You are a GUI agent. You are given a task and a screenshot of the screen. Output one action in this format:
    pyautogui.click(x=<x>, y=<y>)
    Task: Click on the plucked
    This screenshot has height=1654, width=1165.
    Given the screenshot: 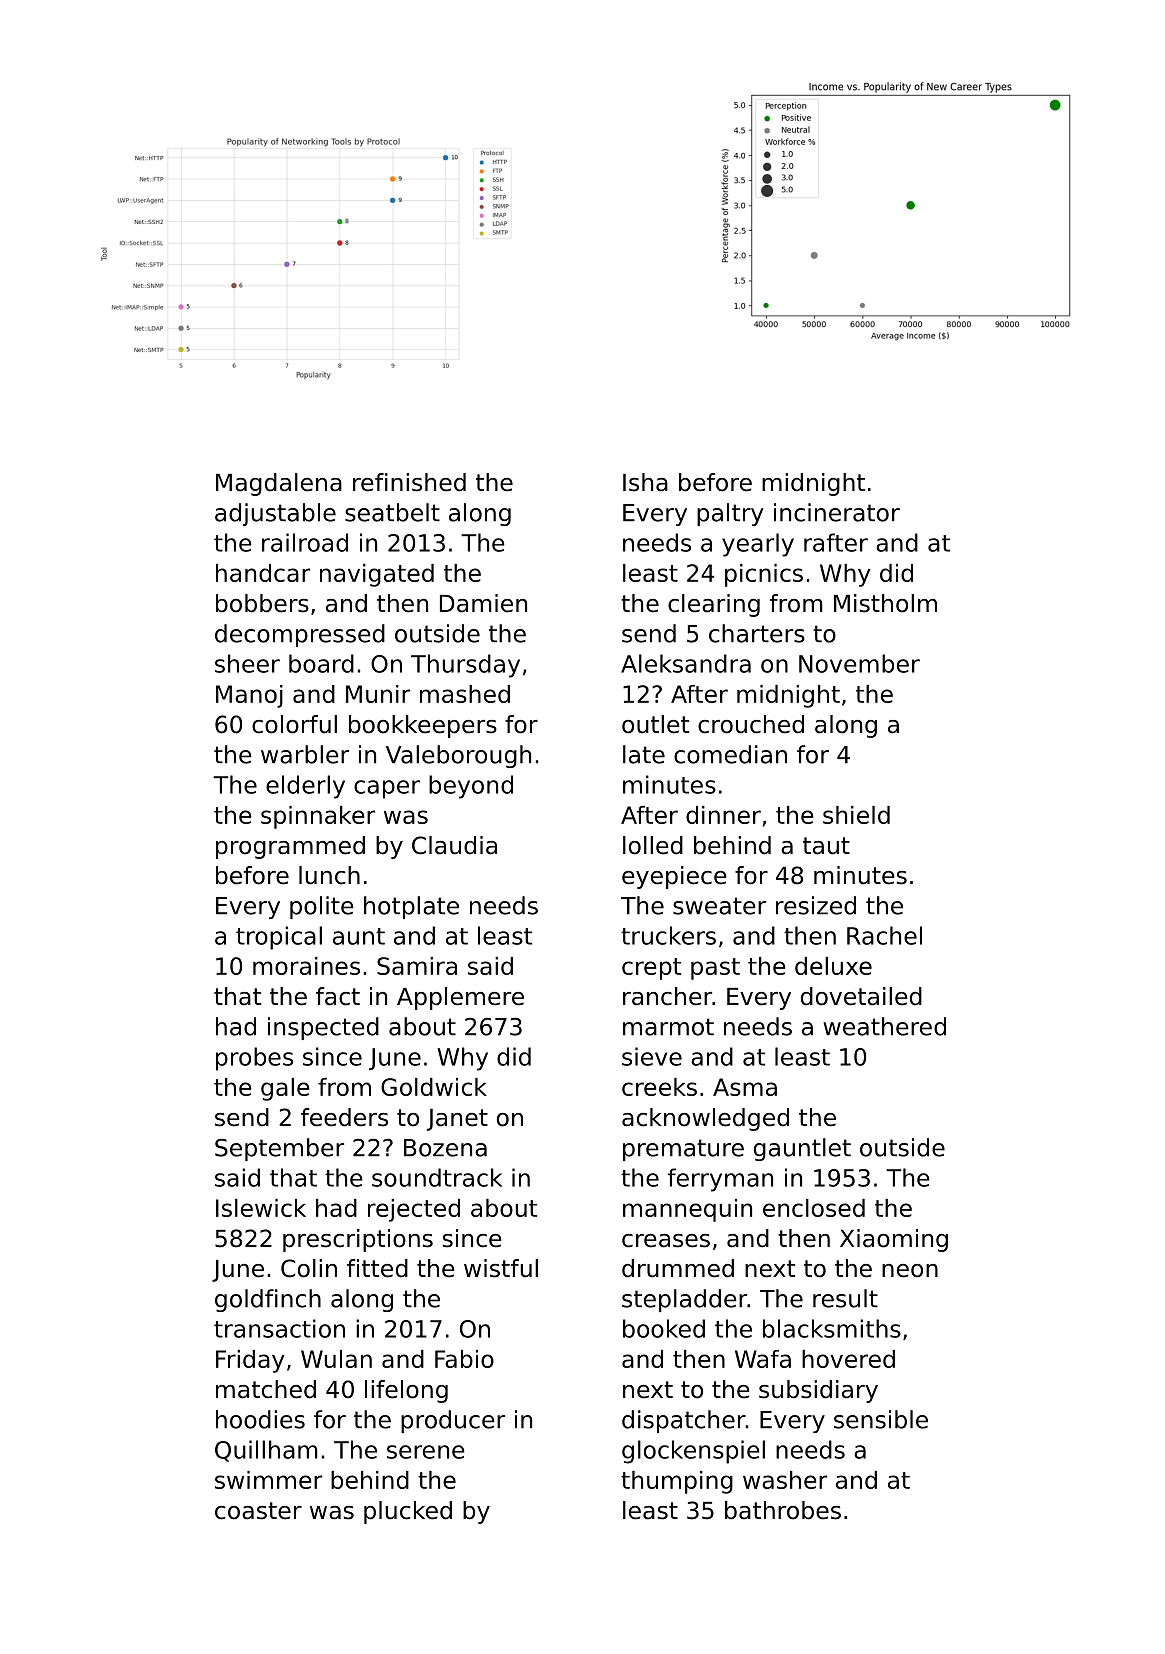 What is the action you would take?
    pyautogui.click(x=408, y=1512)
